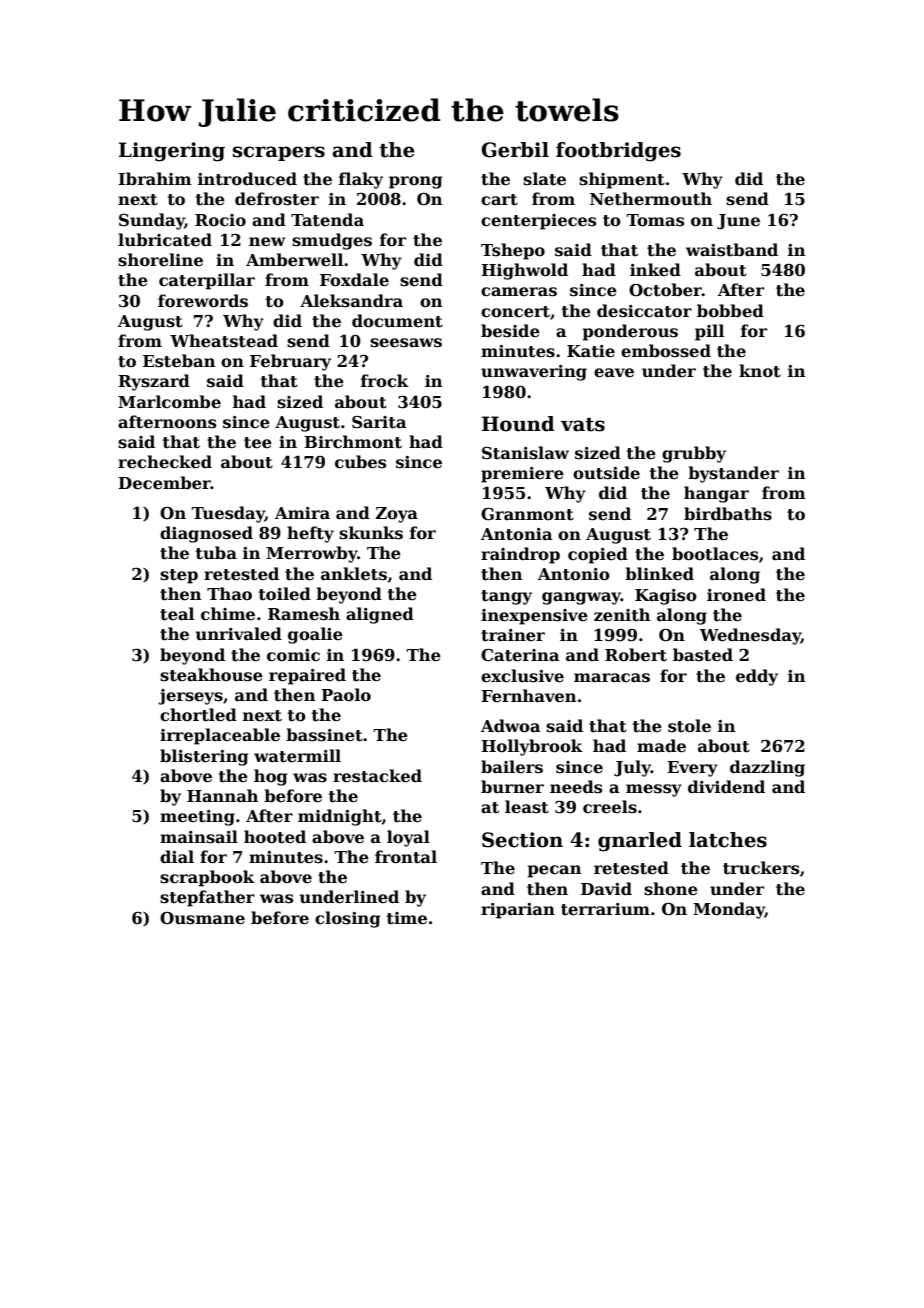 The height and width of the document is (1308, 924). Describe the element at coordinates (279, 153) in the document. I see `scrapers` at that location.
